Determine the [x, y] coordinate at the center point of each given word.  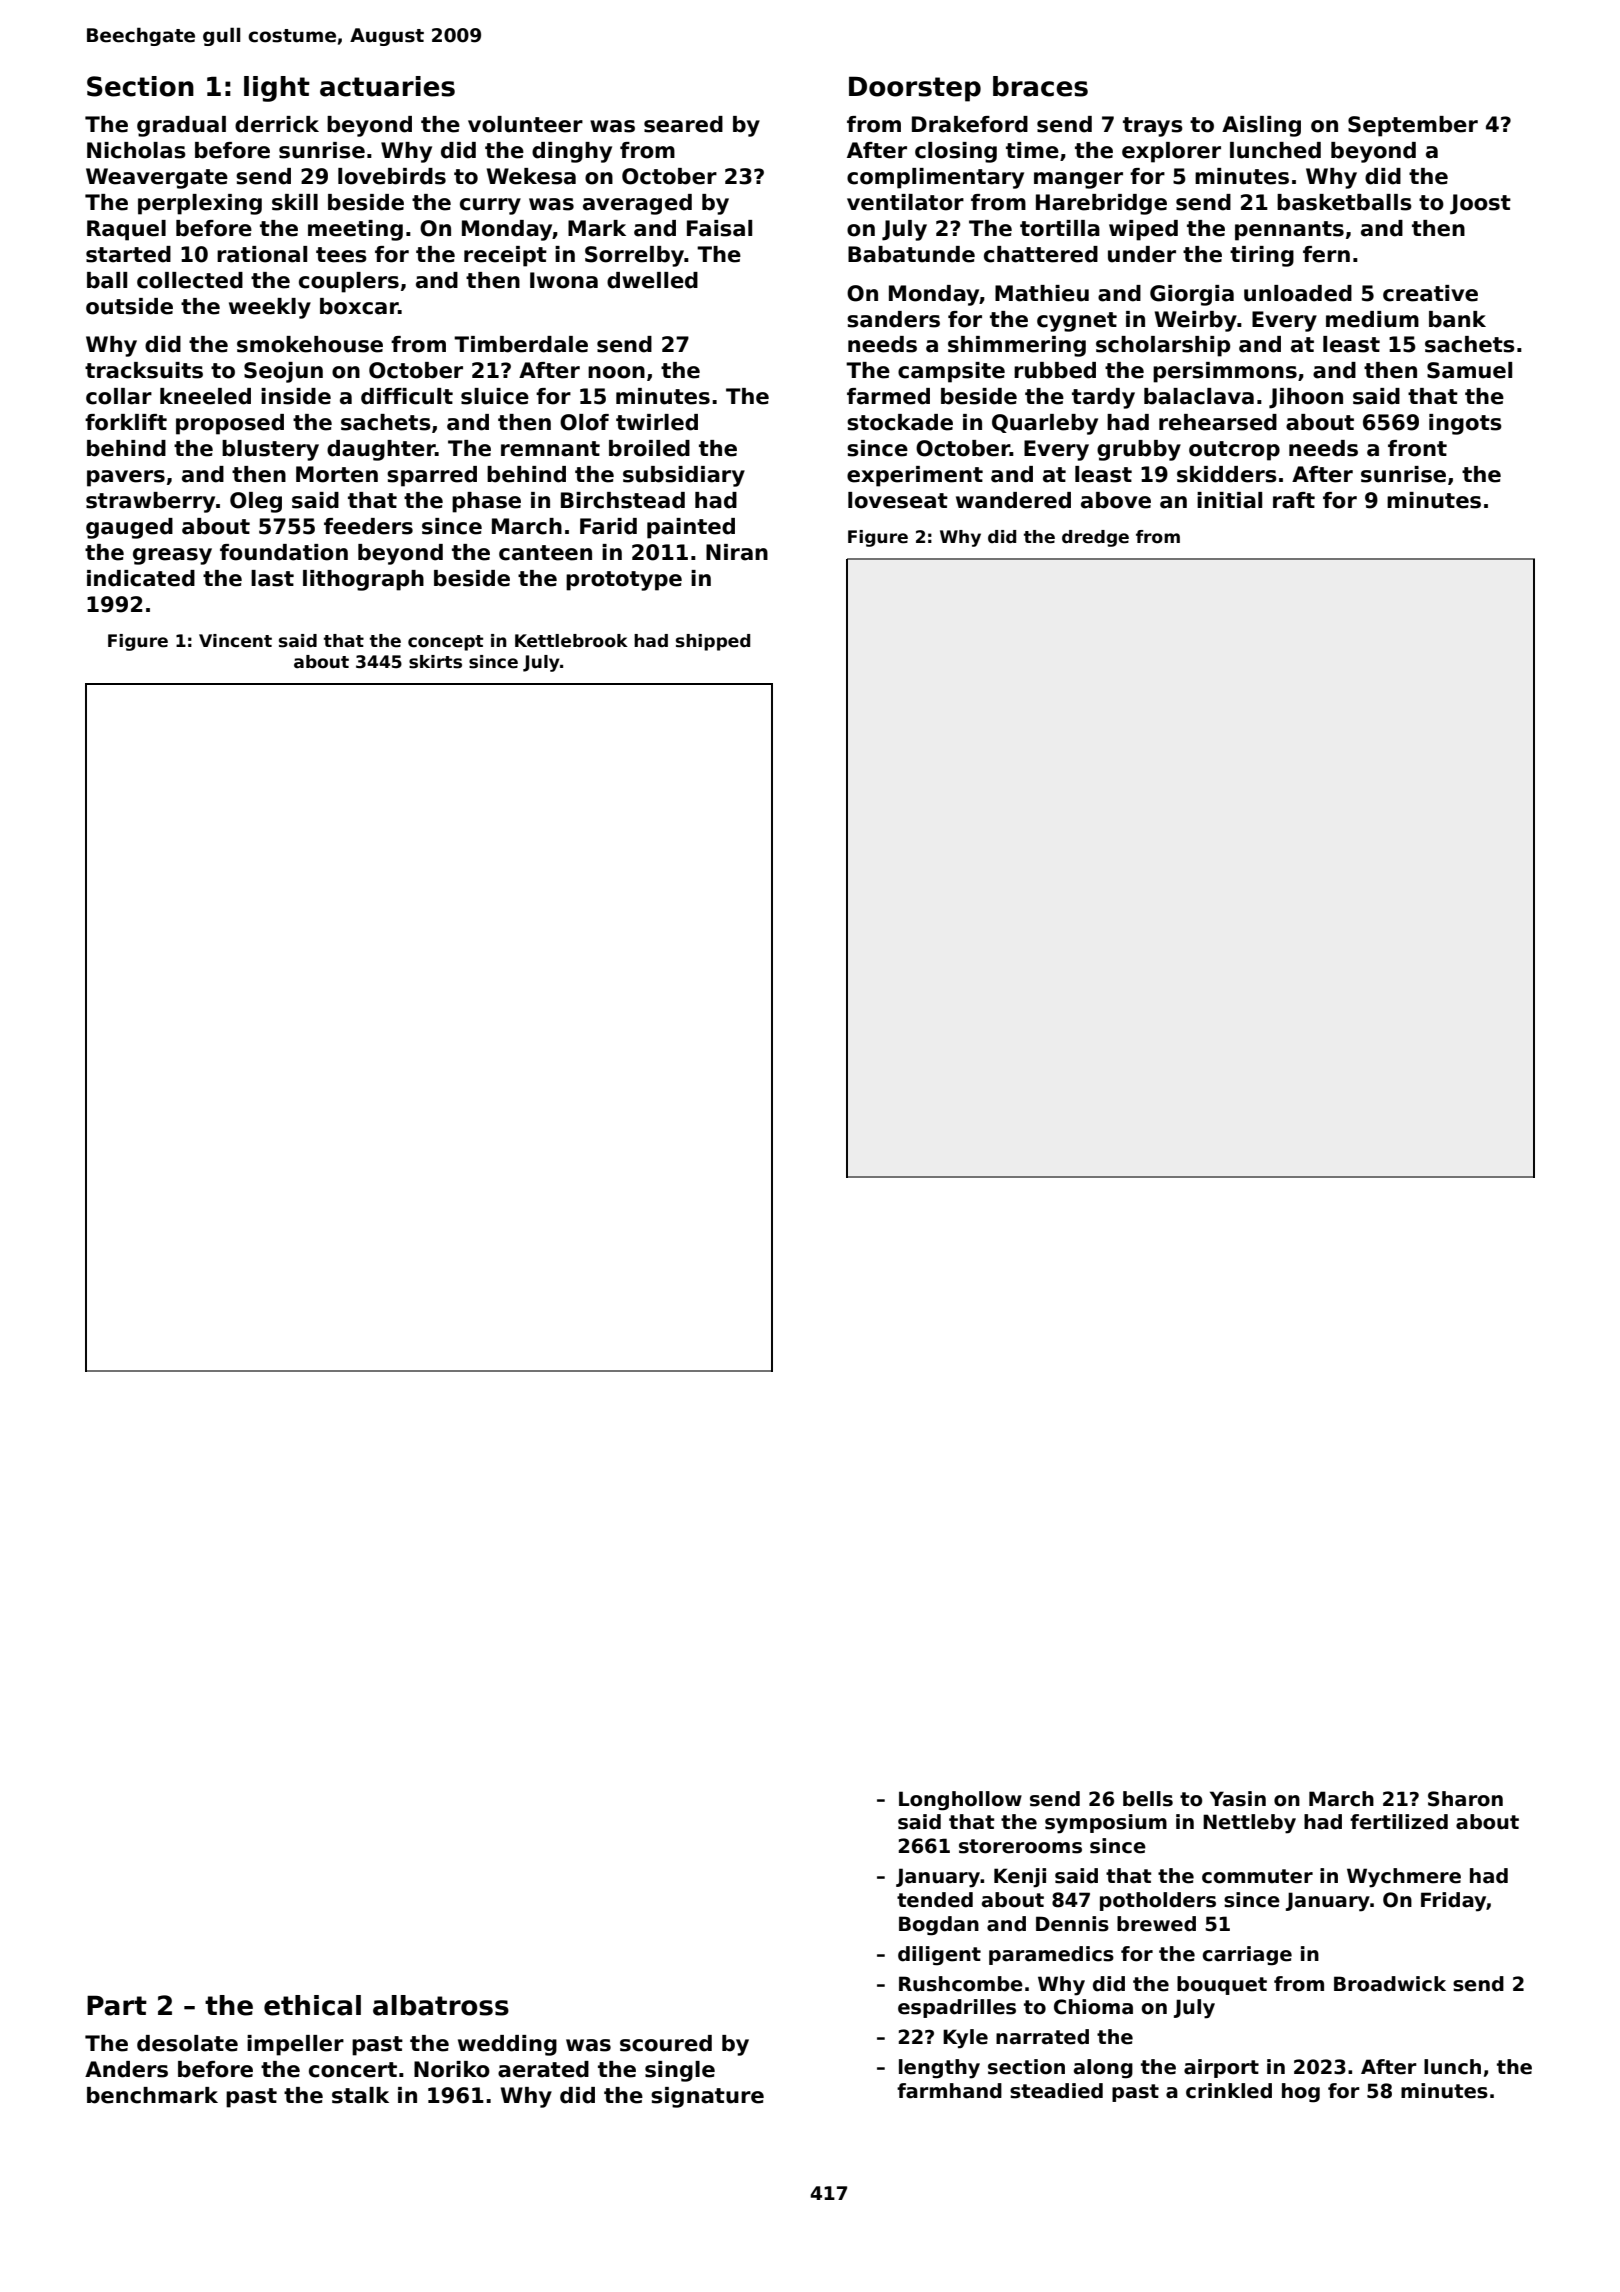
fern [1326, 254]
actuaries [387, 86]
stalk [360, 2095]
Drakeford [970, 124]
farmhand [949, 2091]
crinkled [1229, 2091]
